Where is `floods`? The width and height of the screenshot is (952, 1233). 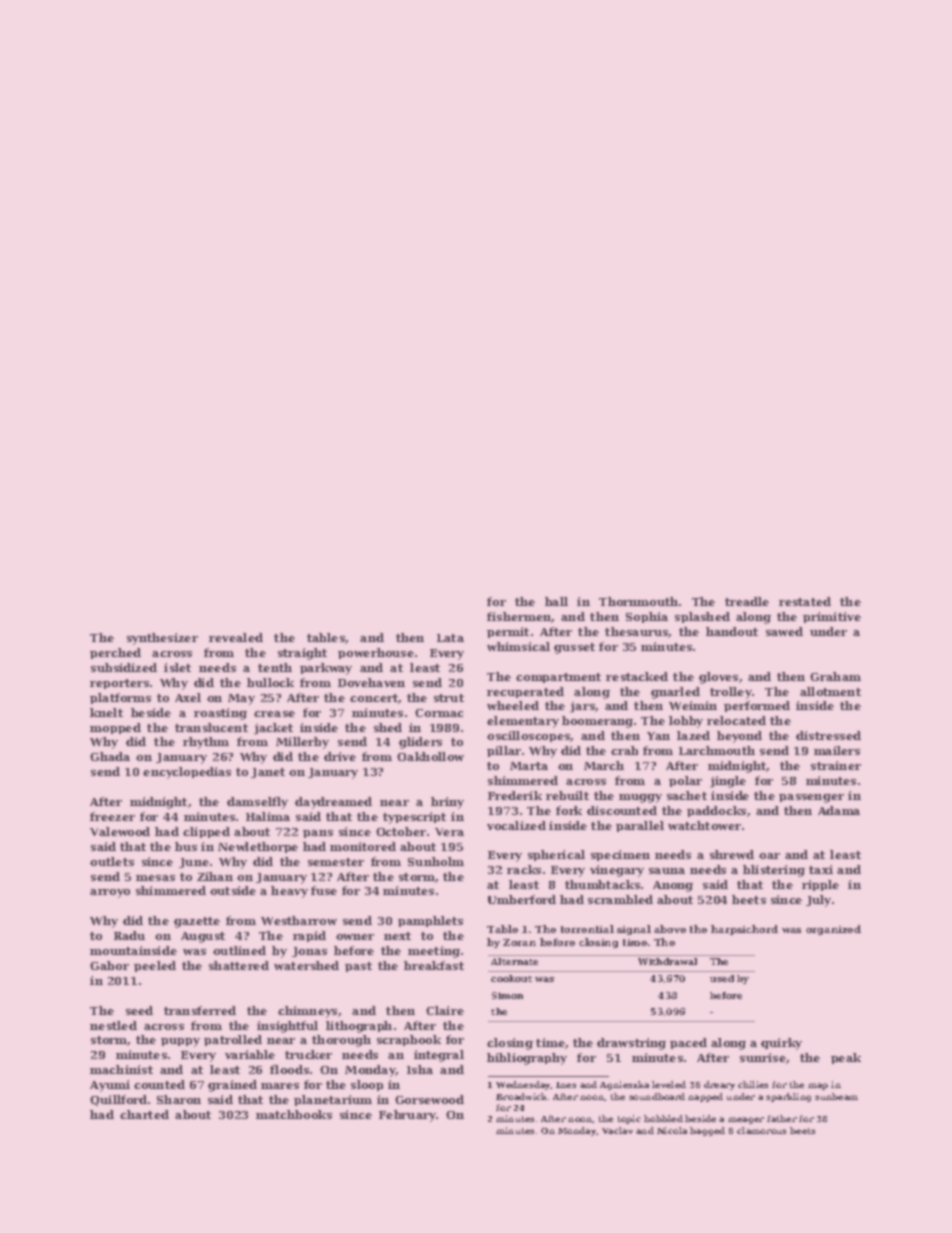 floods is located at coordinates (289, 1069).
